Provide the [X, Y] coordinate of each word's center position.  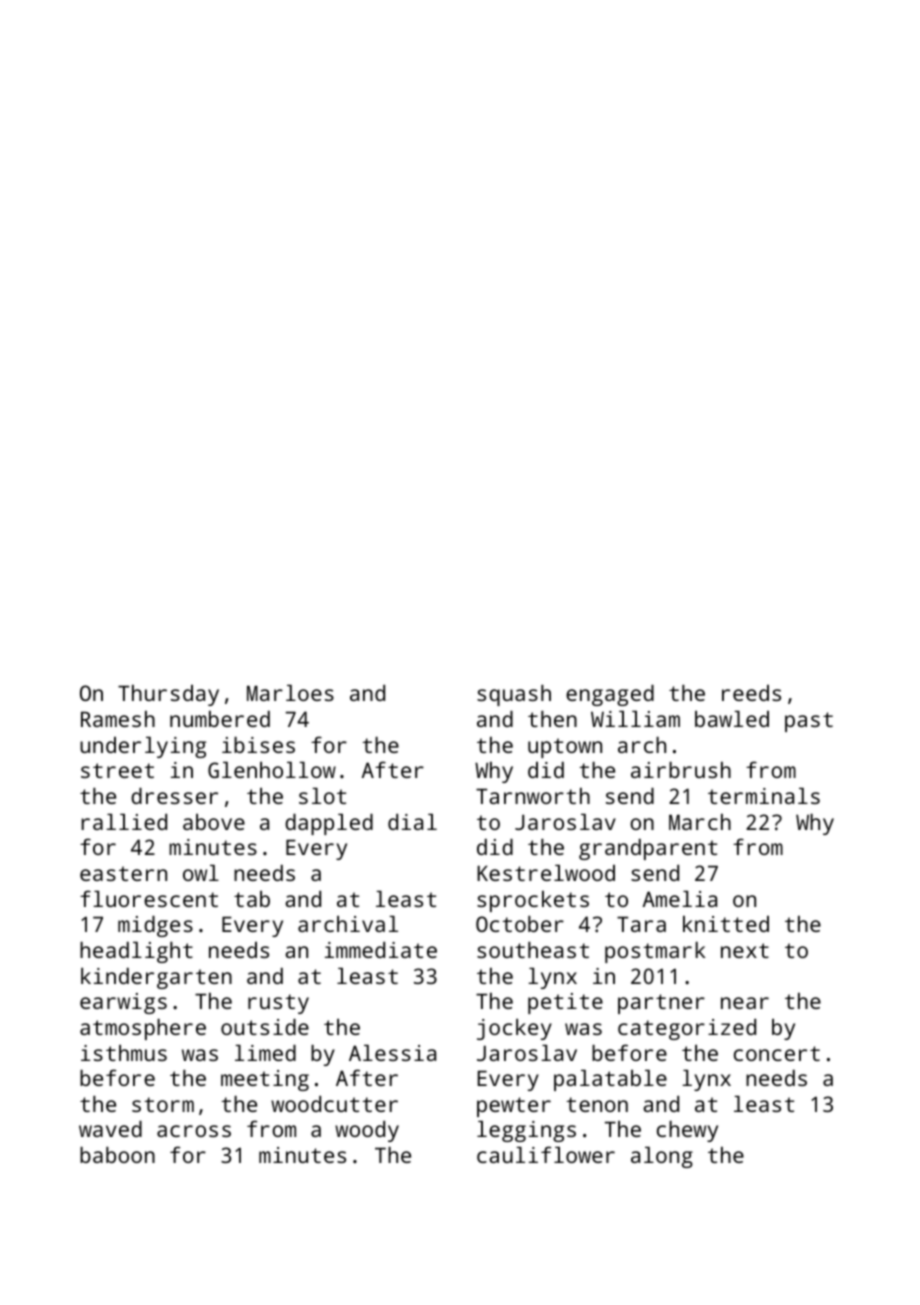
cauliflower [546, 1154]
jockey [514, 1029]
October [520, 924]
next [745, 950]
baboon [117, 1155]
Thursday [168, 695]
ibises [258, 745]
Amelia [680, 899]
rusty [278, 1004]
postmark [655, 952]
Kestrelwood [546, 873]
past [809, 722]
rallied [124, 822]
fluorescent [149, 898]
